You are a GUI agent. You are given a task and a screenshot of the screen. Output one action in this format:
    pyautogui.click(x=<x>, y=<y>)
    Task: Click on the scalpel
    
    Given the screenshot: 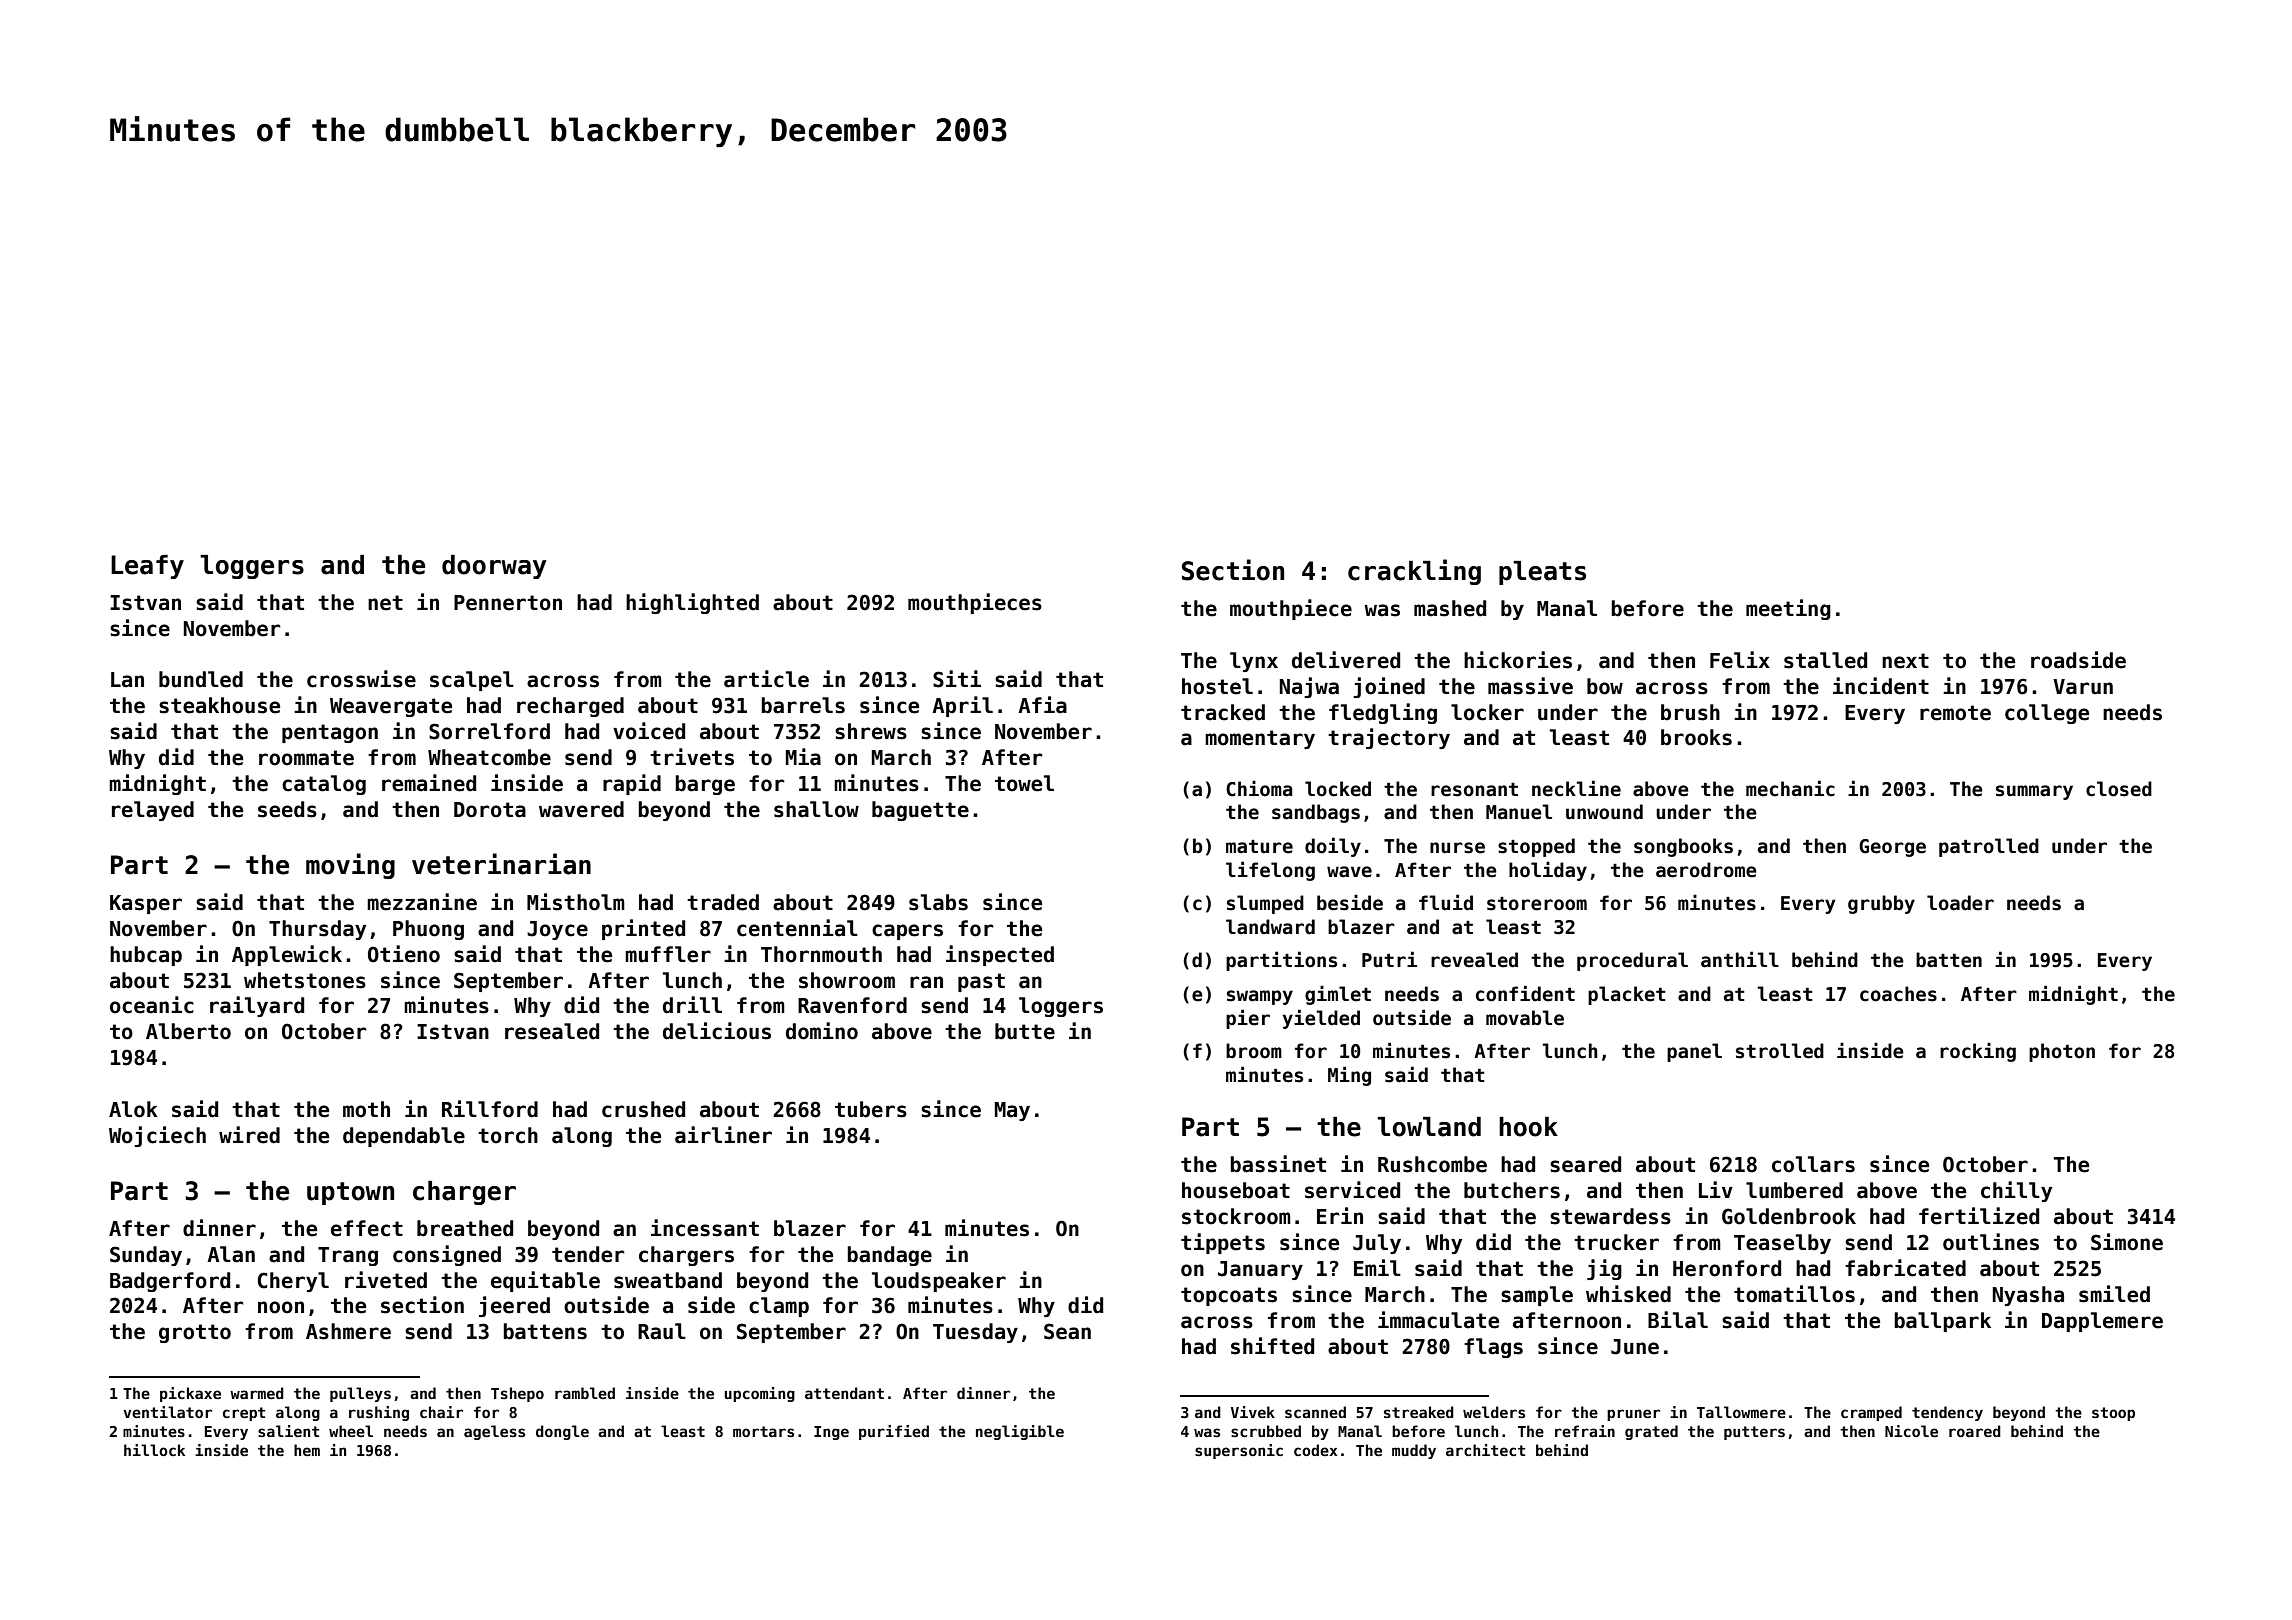 What is the action you would take?
    pyautogui.click(x=472, y=681)
